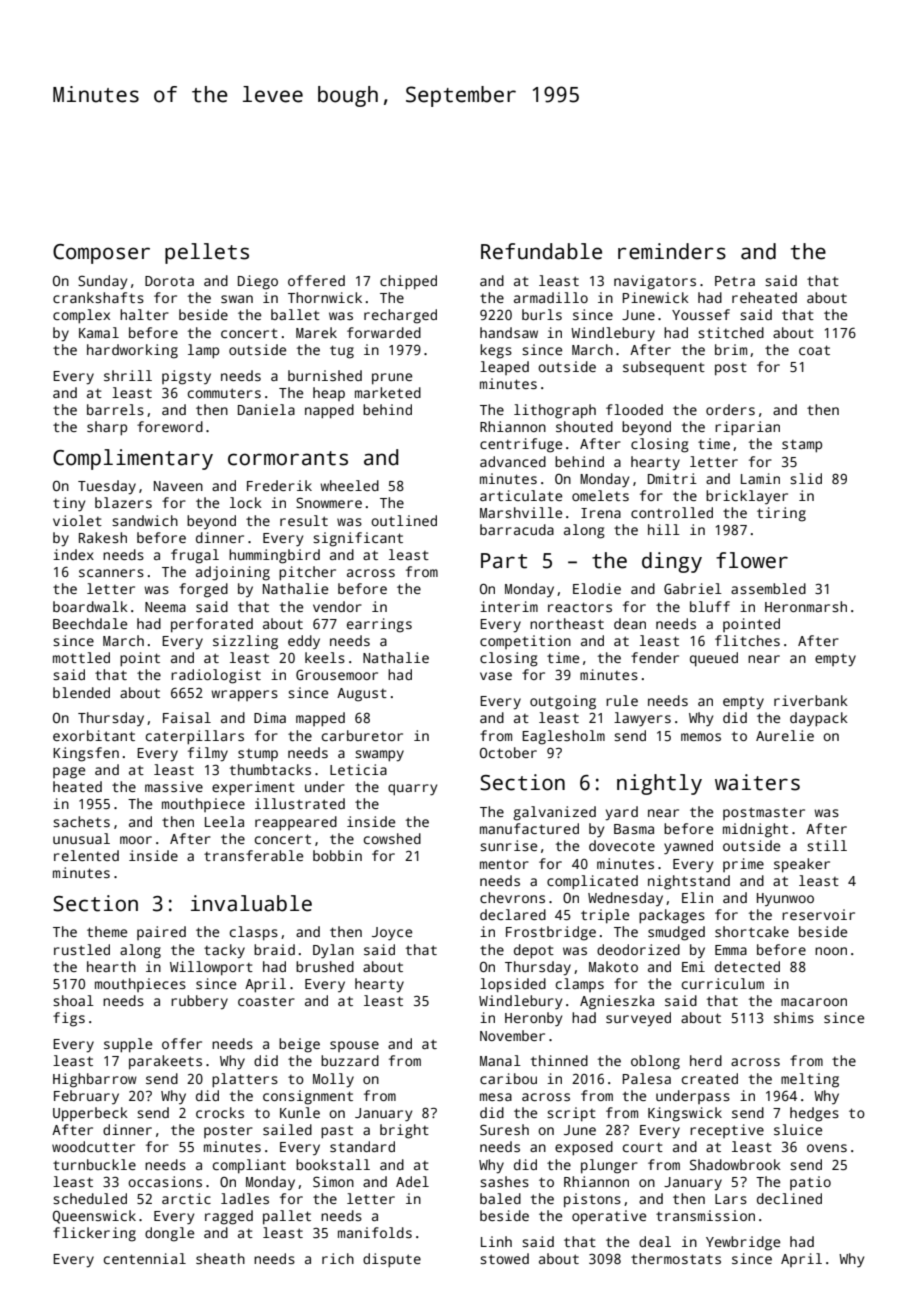 This screenshot has height=1308, width=924. What do you see at coordinates (342, 352) in the screenshot?
I see `tug` at bounding box center [342, 352].
